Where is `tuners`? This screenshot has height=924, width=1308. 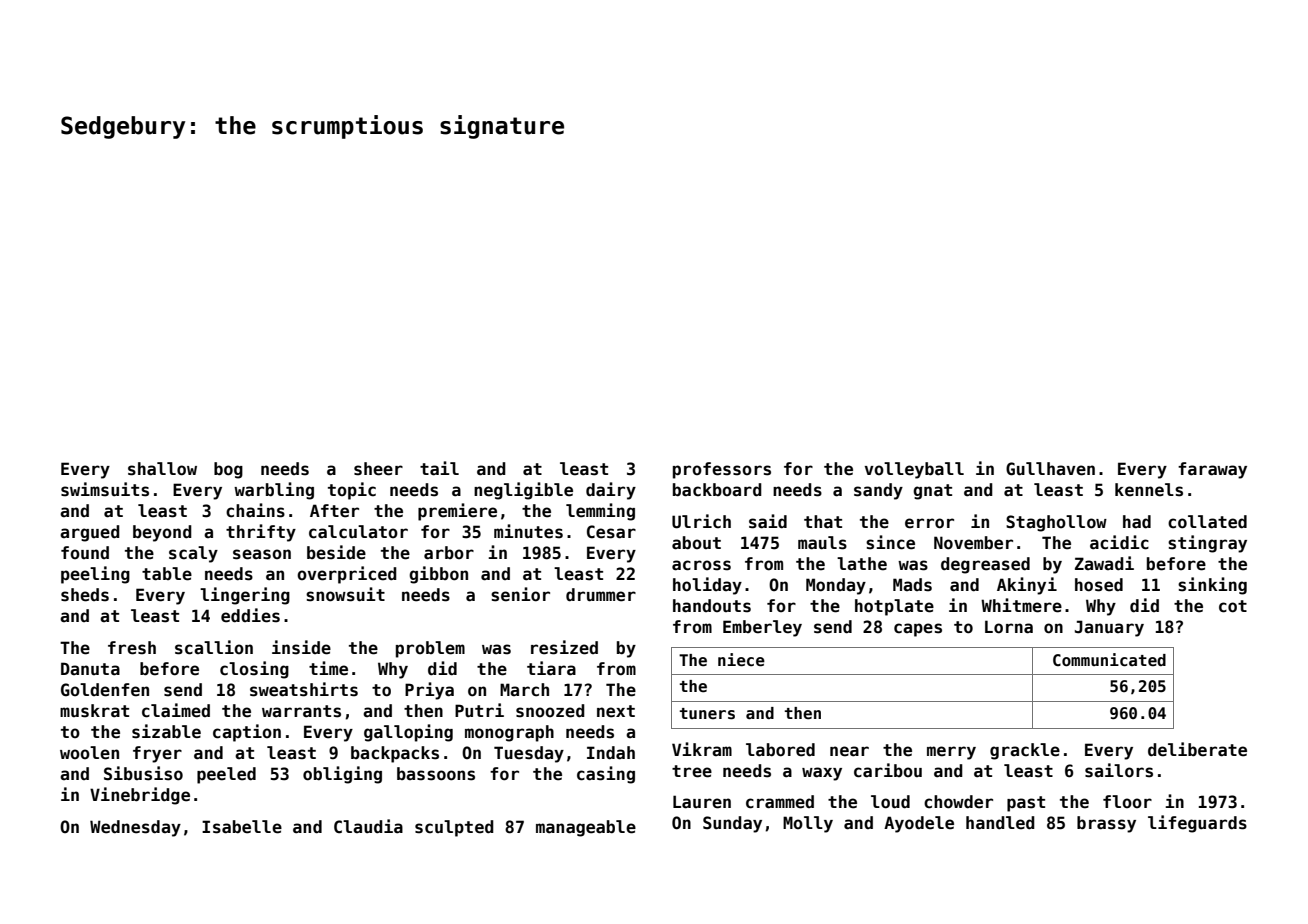 tuners is located at coordinates (707, 714).
